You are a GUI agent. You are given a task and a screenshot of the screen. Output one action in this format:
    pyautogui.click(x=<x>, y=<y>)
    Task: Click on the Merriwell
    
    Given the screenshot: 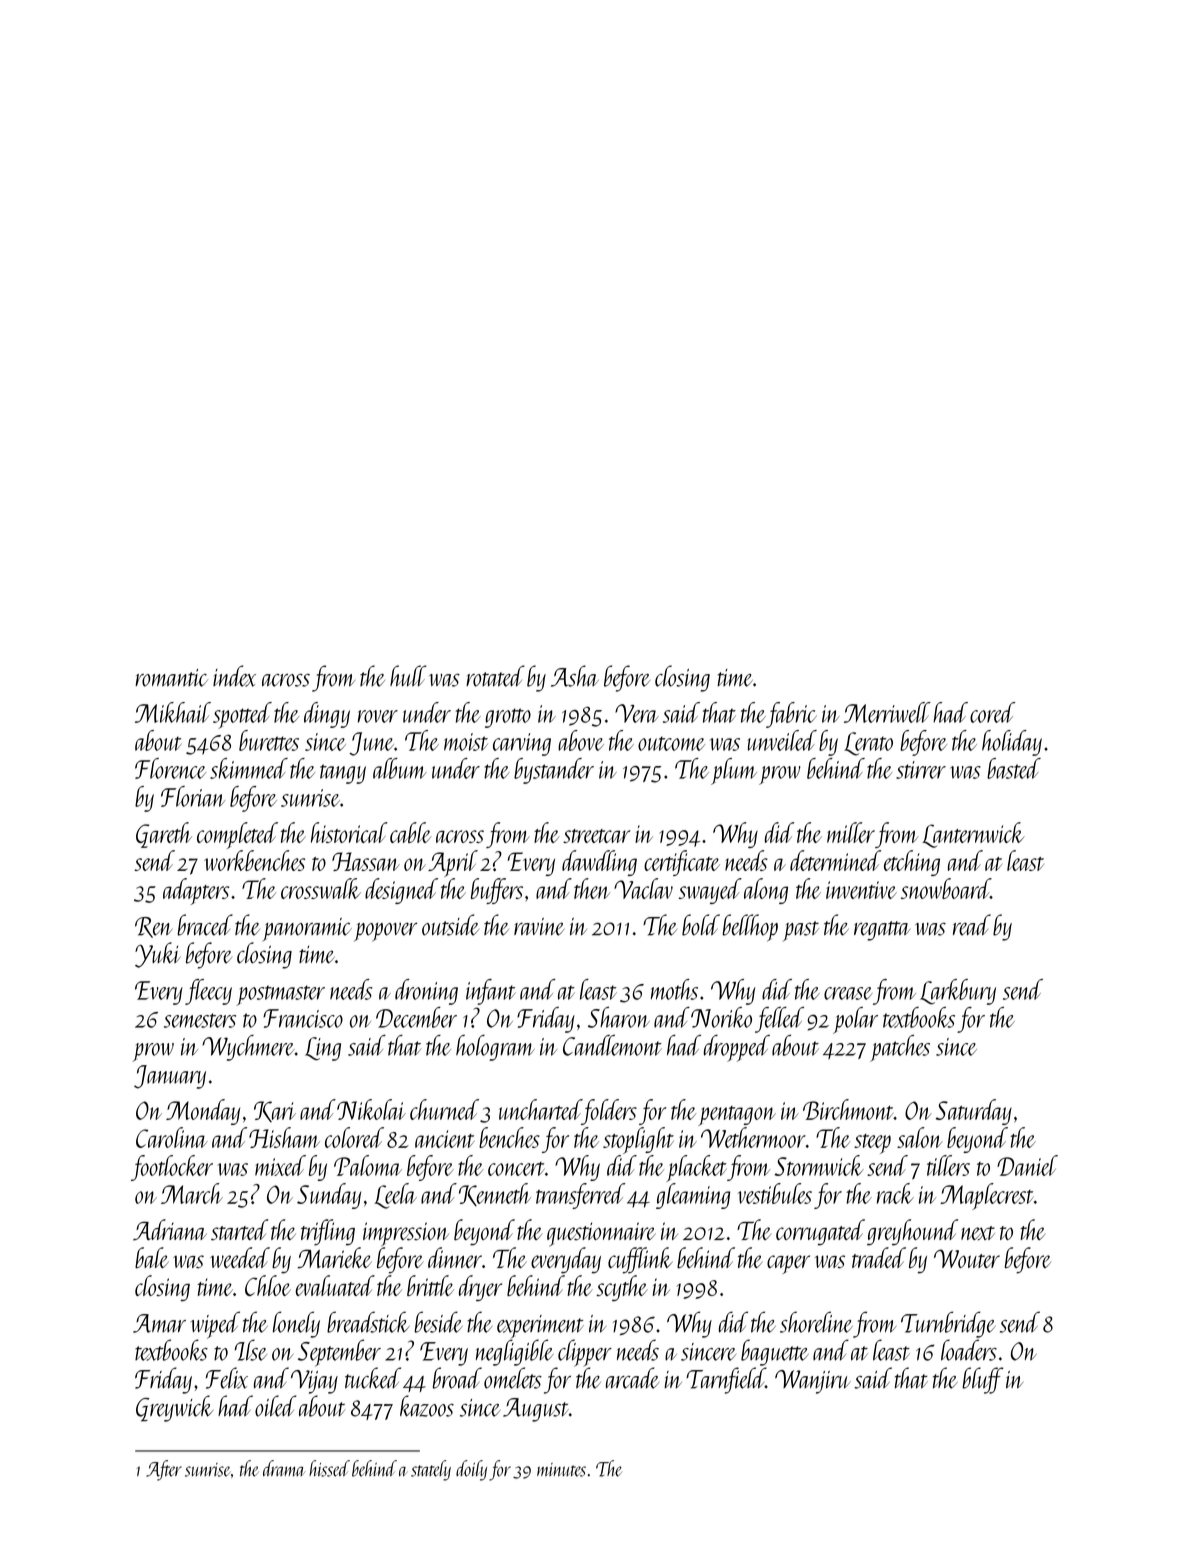 What is the action you would take?
    pyautogui.click(x=887, y=712)
